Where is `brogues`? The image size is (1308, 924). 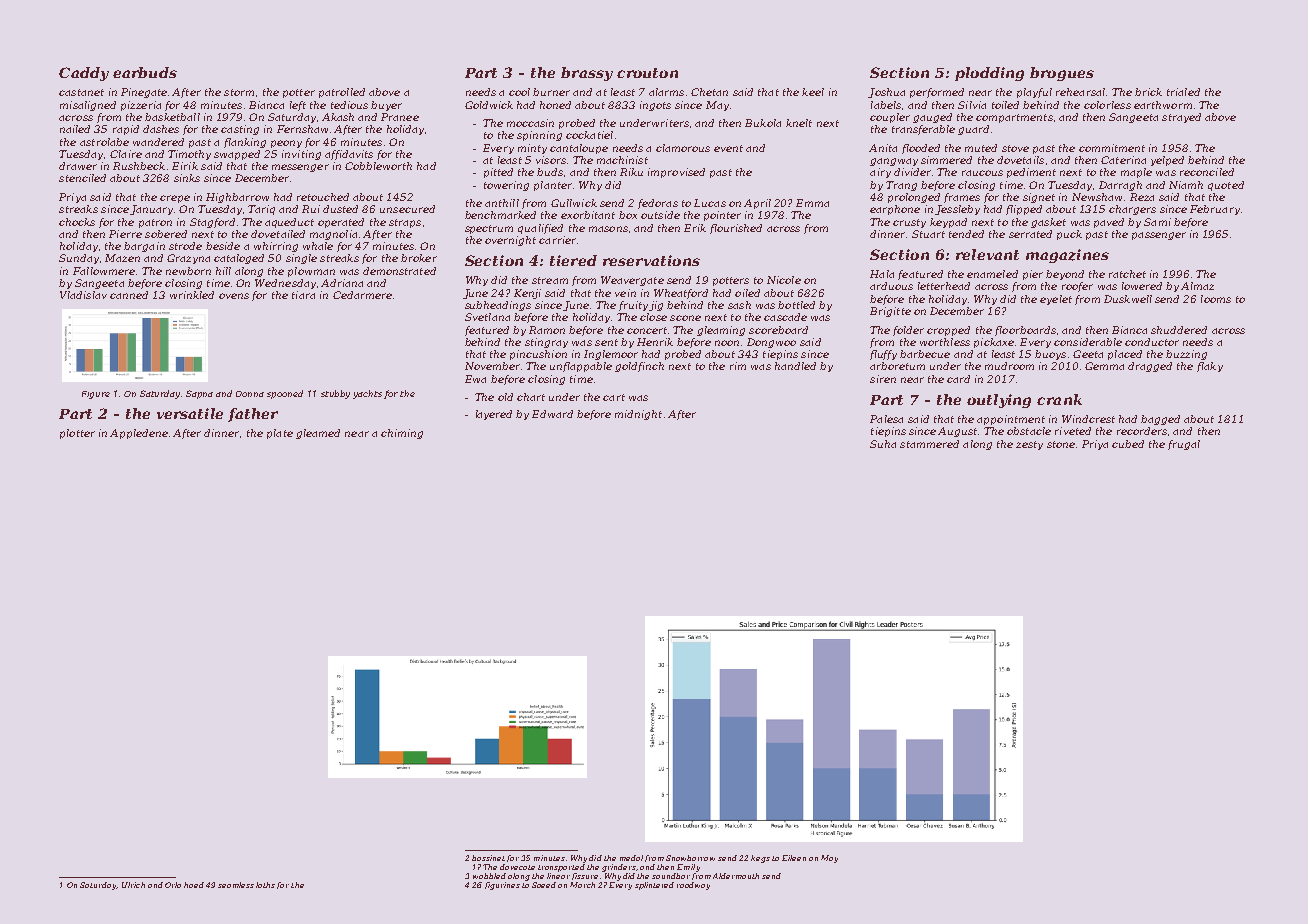 brogues is located at coordinates (1062, 74).
